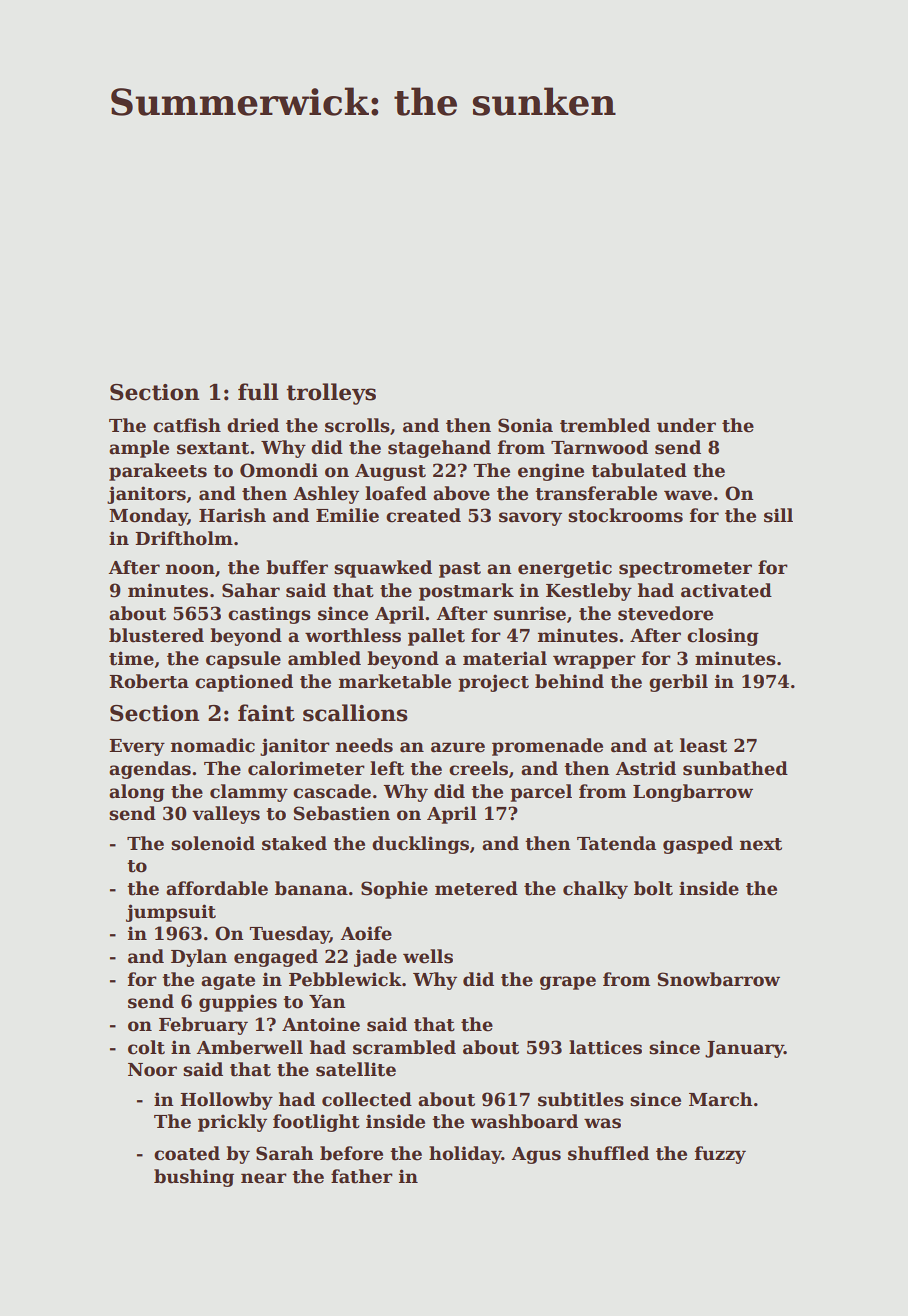  Describe the element at coordinates (194, 1178) in the screenshot. I see `bushing` at that location.
